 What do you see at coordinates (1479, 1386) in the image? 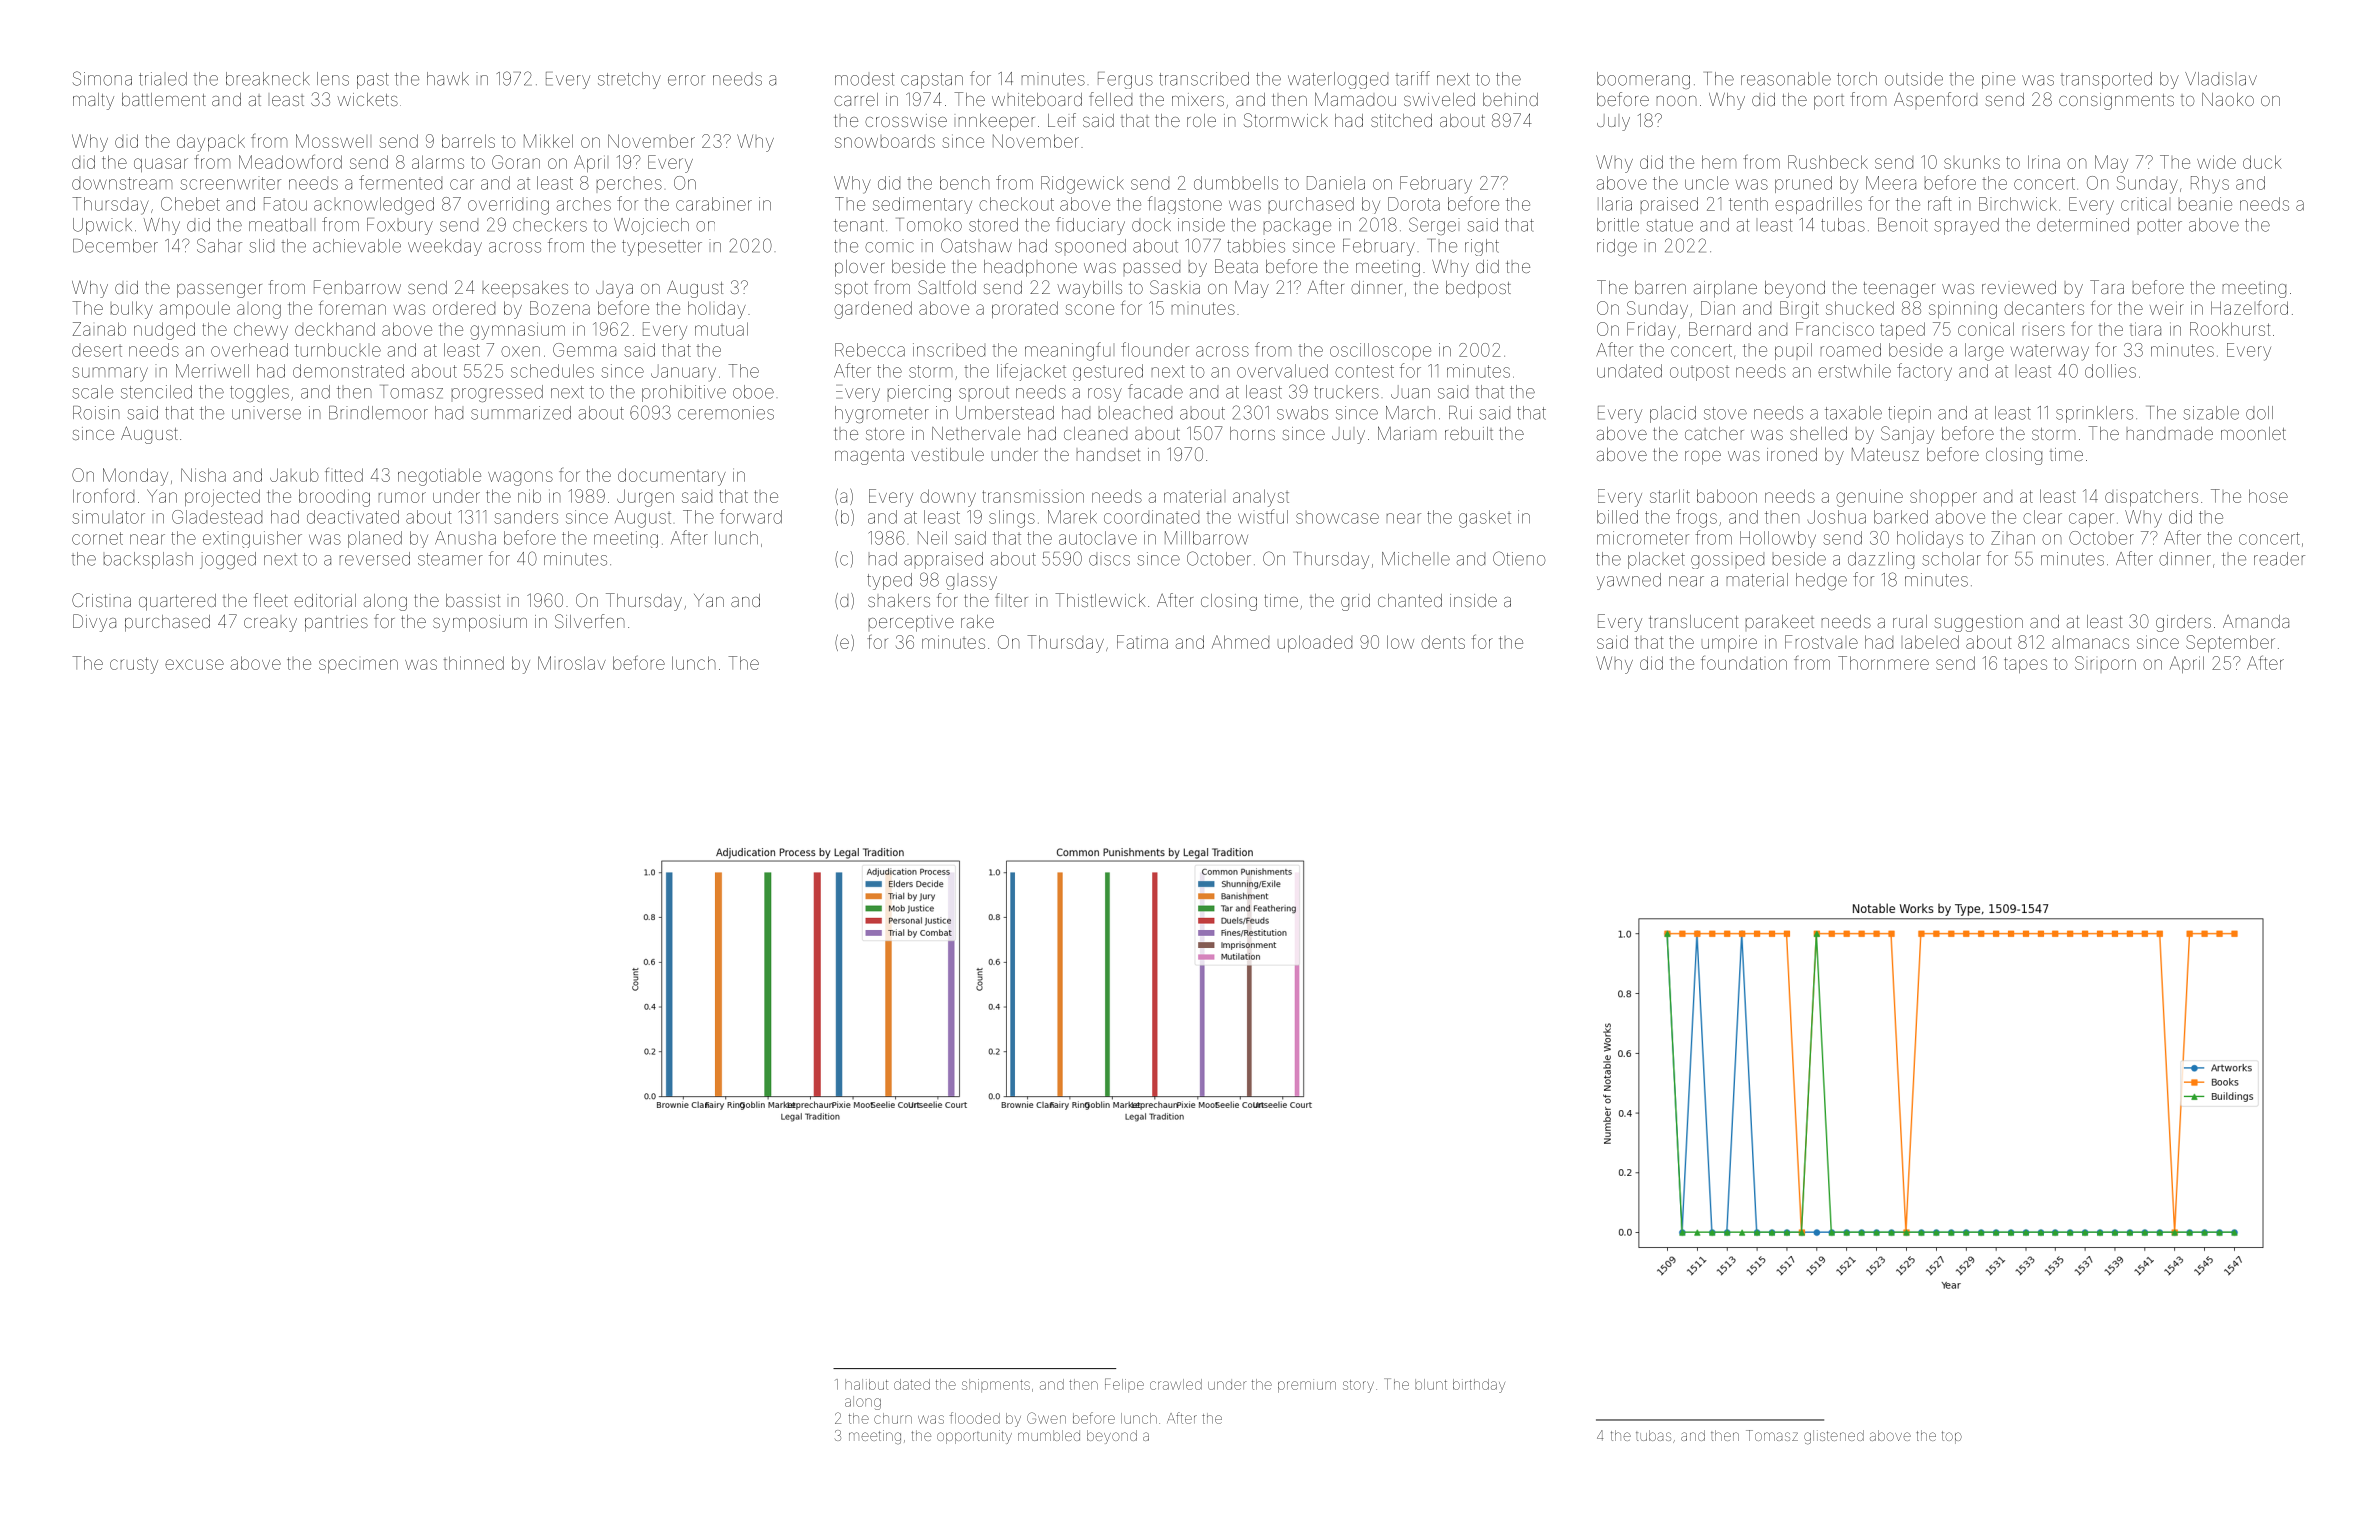
I see `birthday` at bounding box center [1479, 1386].
